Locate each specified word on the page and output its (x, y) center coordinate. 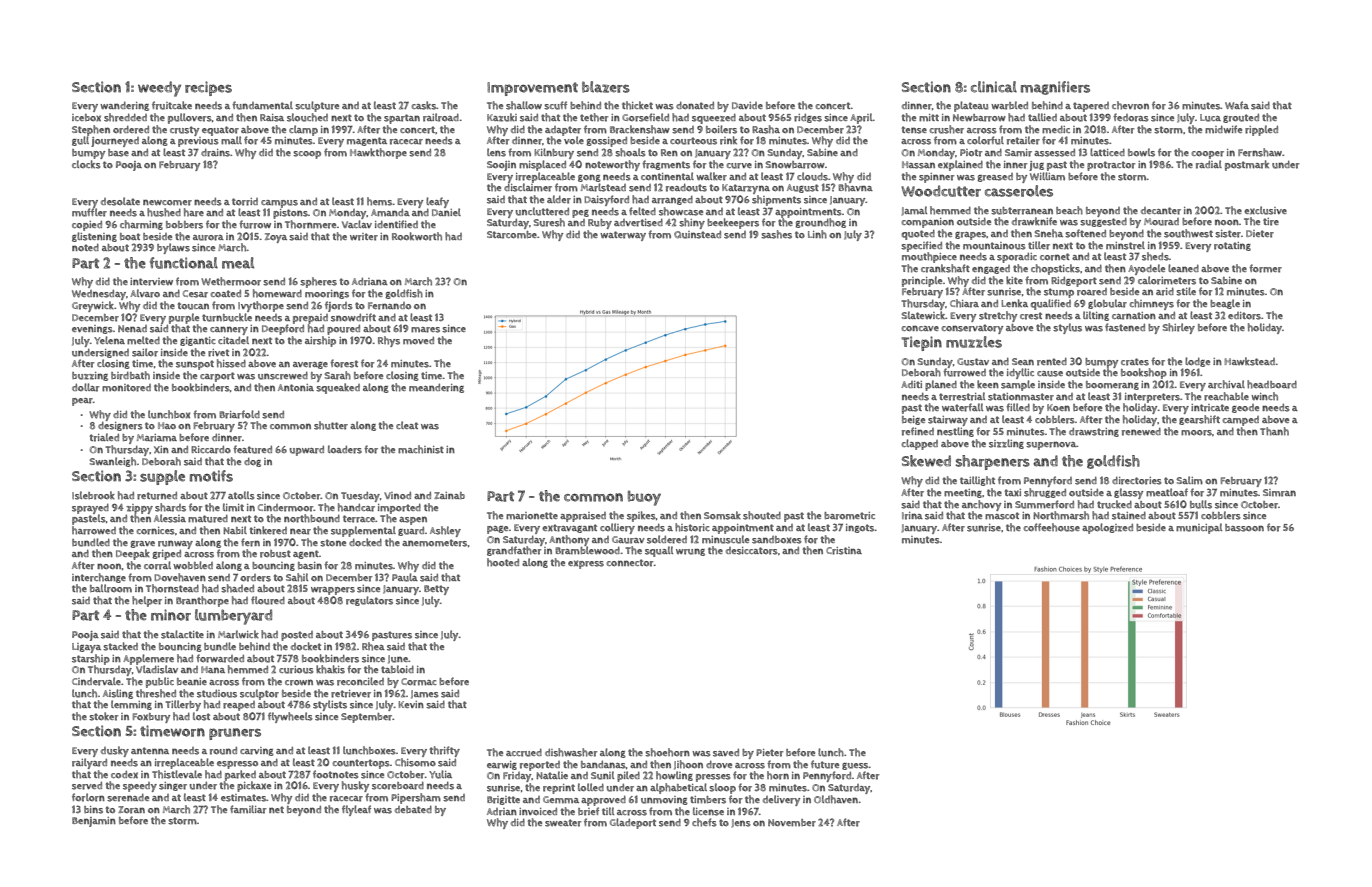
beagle (1225, 304)
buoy (644, 498)
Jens (741, 823)
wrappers (333, 591)
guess (855, 766)
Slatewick (923, 315)
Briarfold (239, 414)
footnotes (336, 774)
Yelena (109, 340)
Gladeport (633, 823)
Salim (1189, 480)
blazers (606, 87)
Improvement (532, 89)
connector (630, 563)
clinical (994, 87)
